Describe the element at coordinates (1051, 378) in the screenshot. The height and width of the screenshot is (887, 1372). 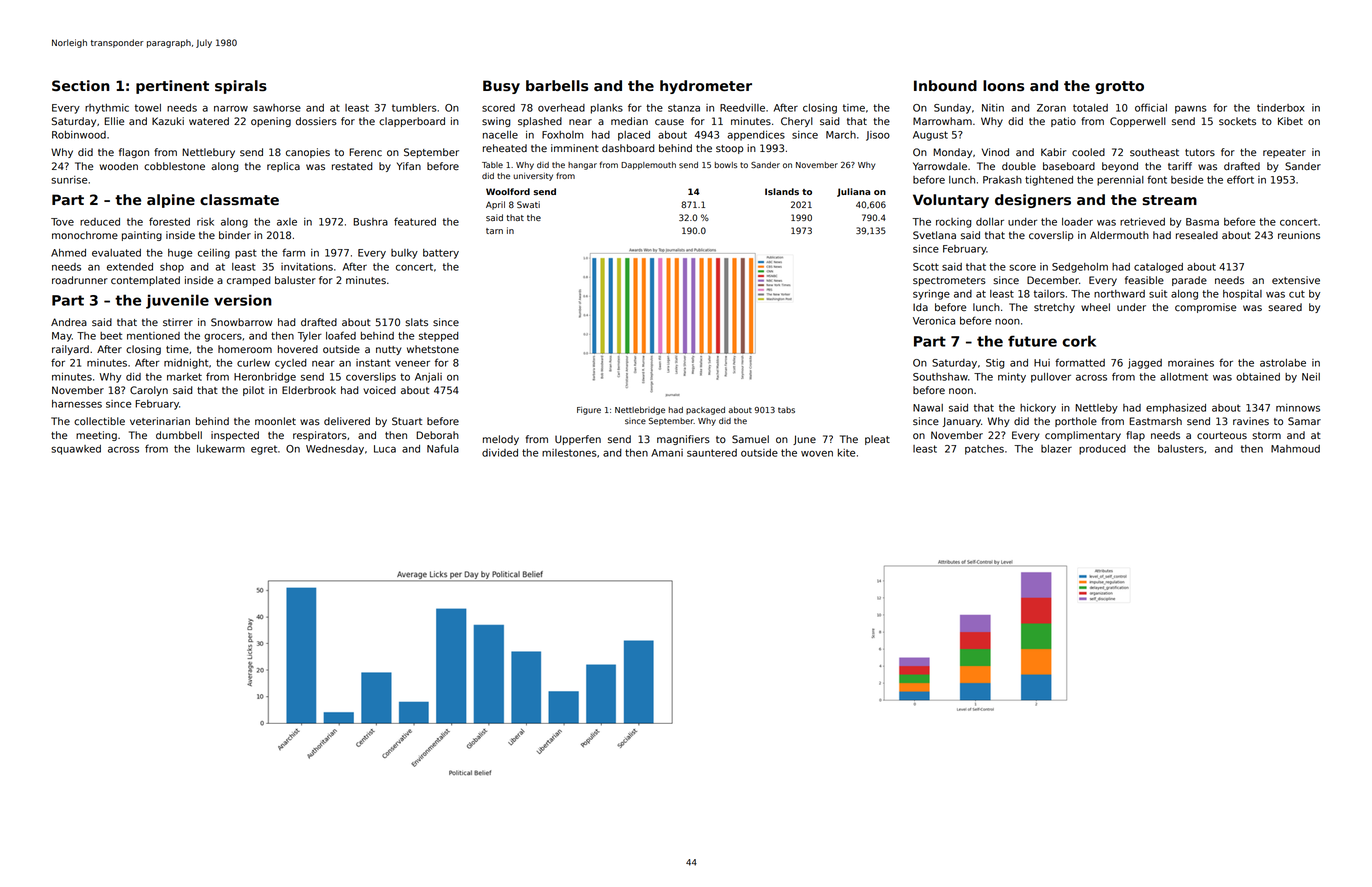
I see `pullover` at that location.
